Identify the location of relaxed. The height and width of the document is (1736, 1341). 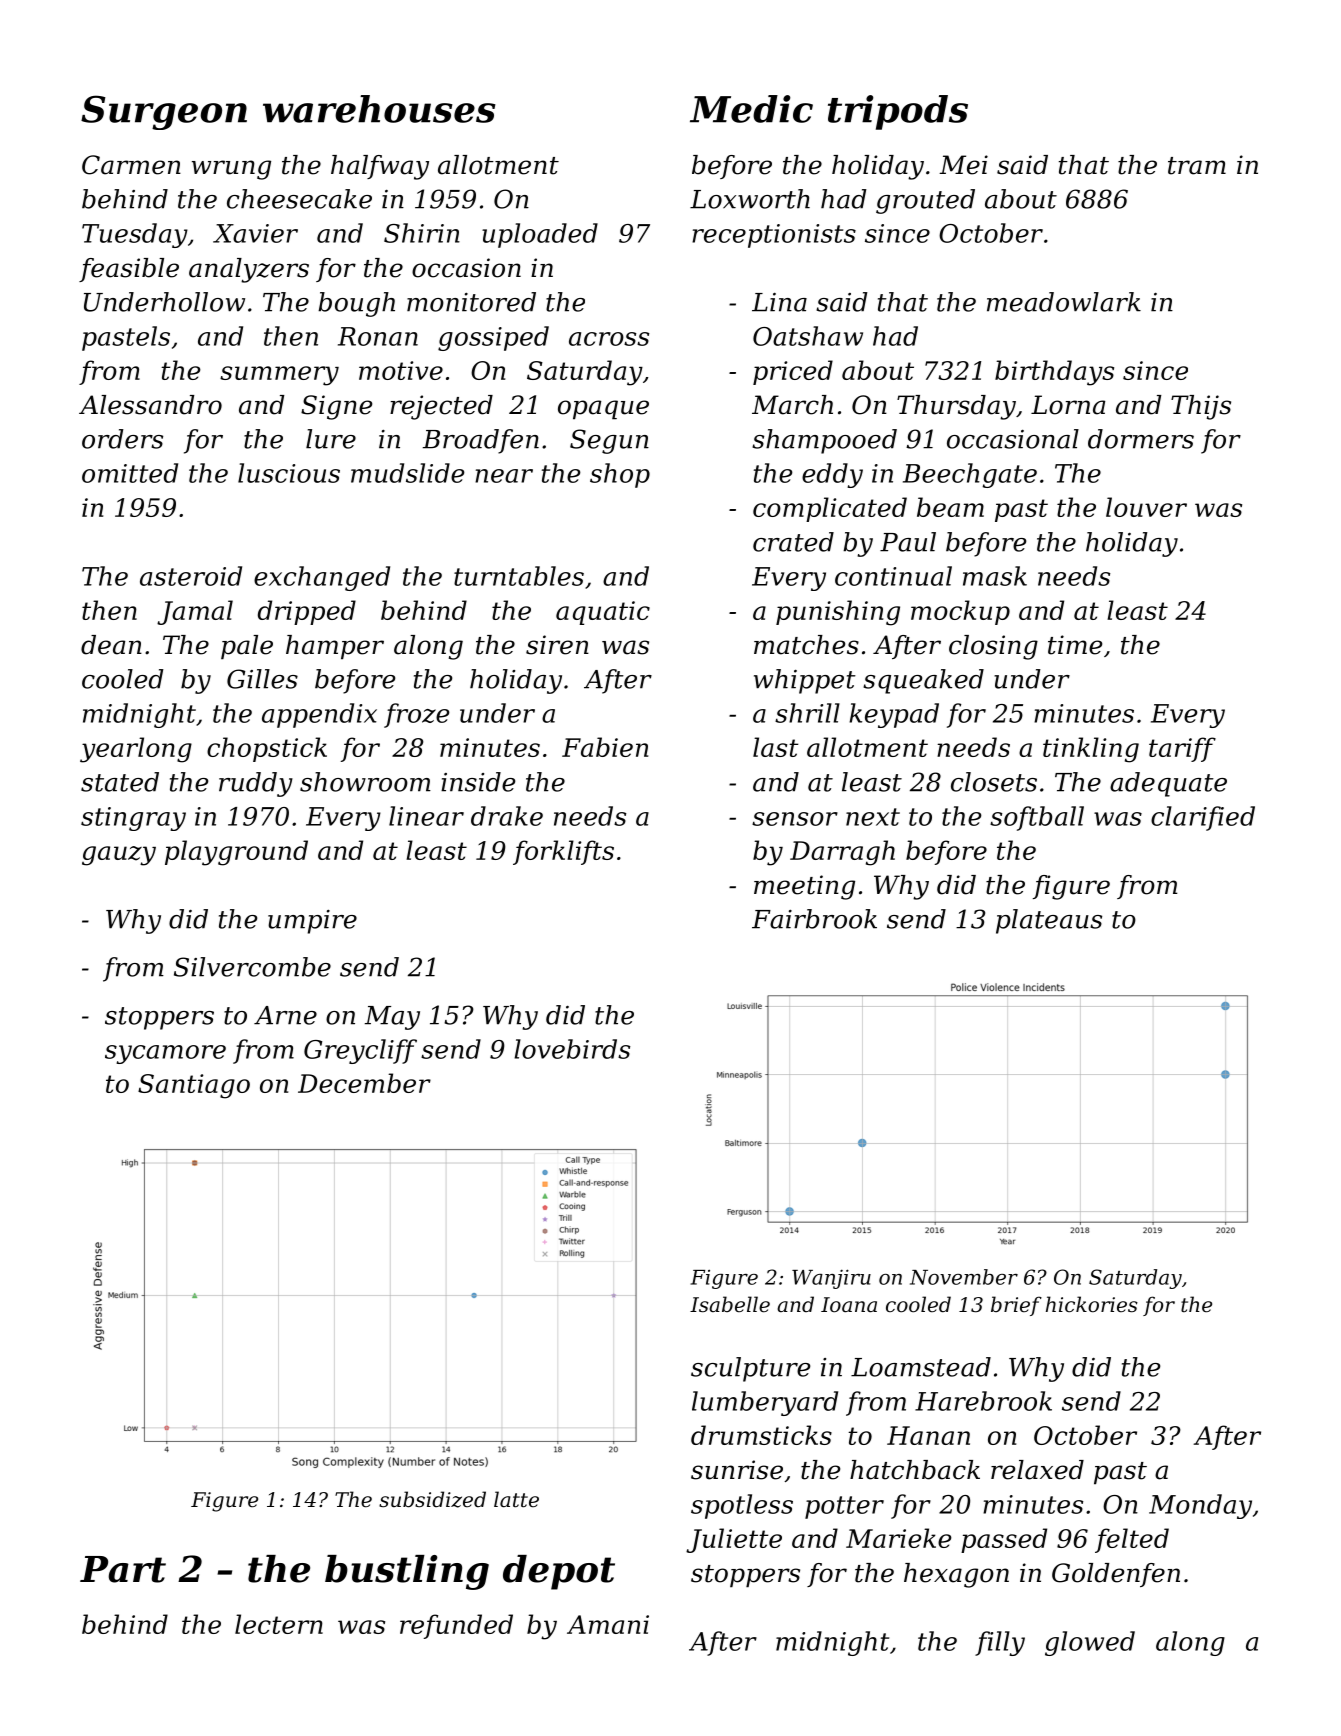
(1037, 1470).
